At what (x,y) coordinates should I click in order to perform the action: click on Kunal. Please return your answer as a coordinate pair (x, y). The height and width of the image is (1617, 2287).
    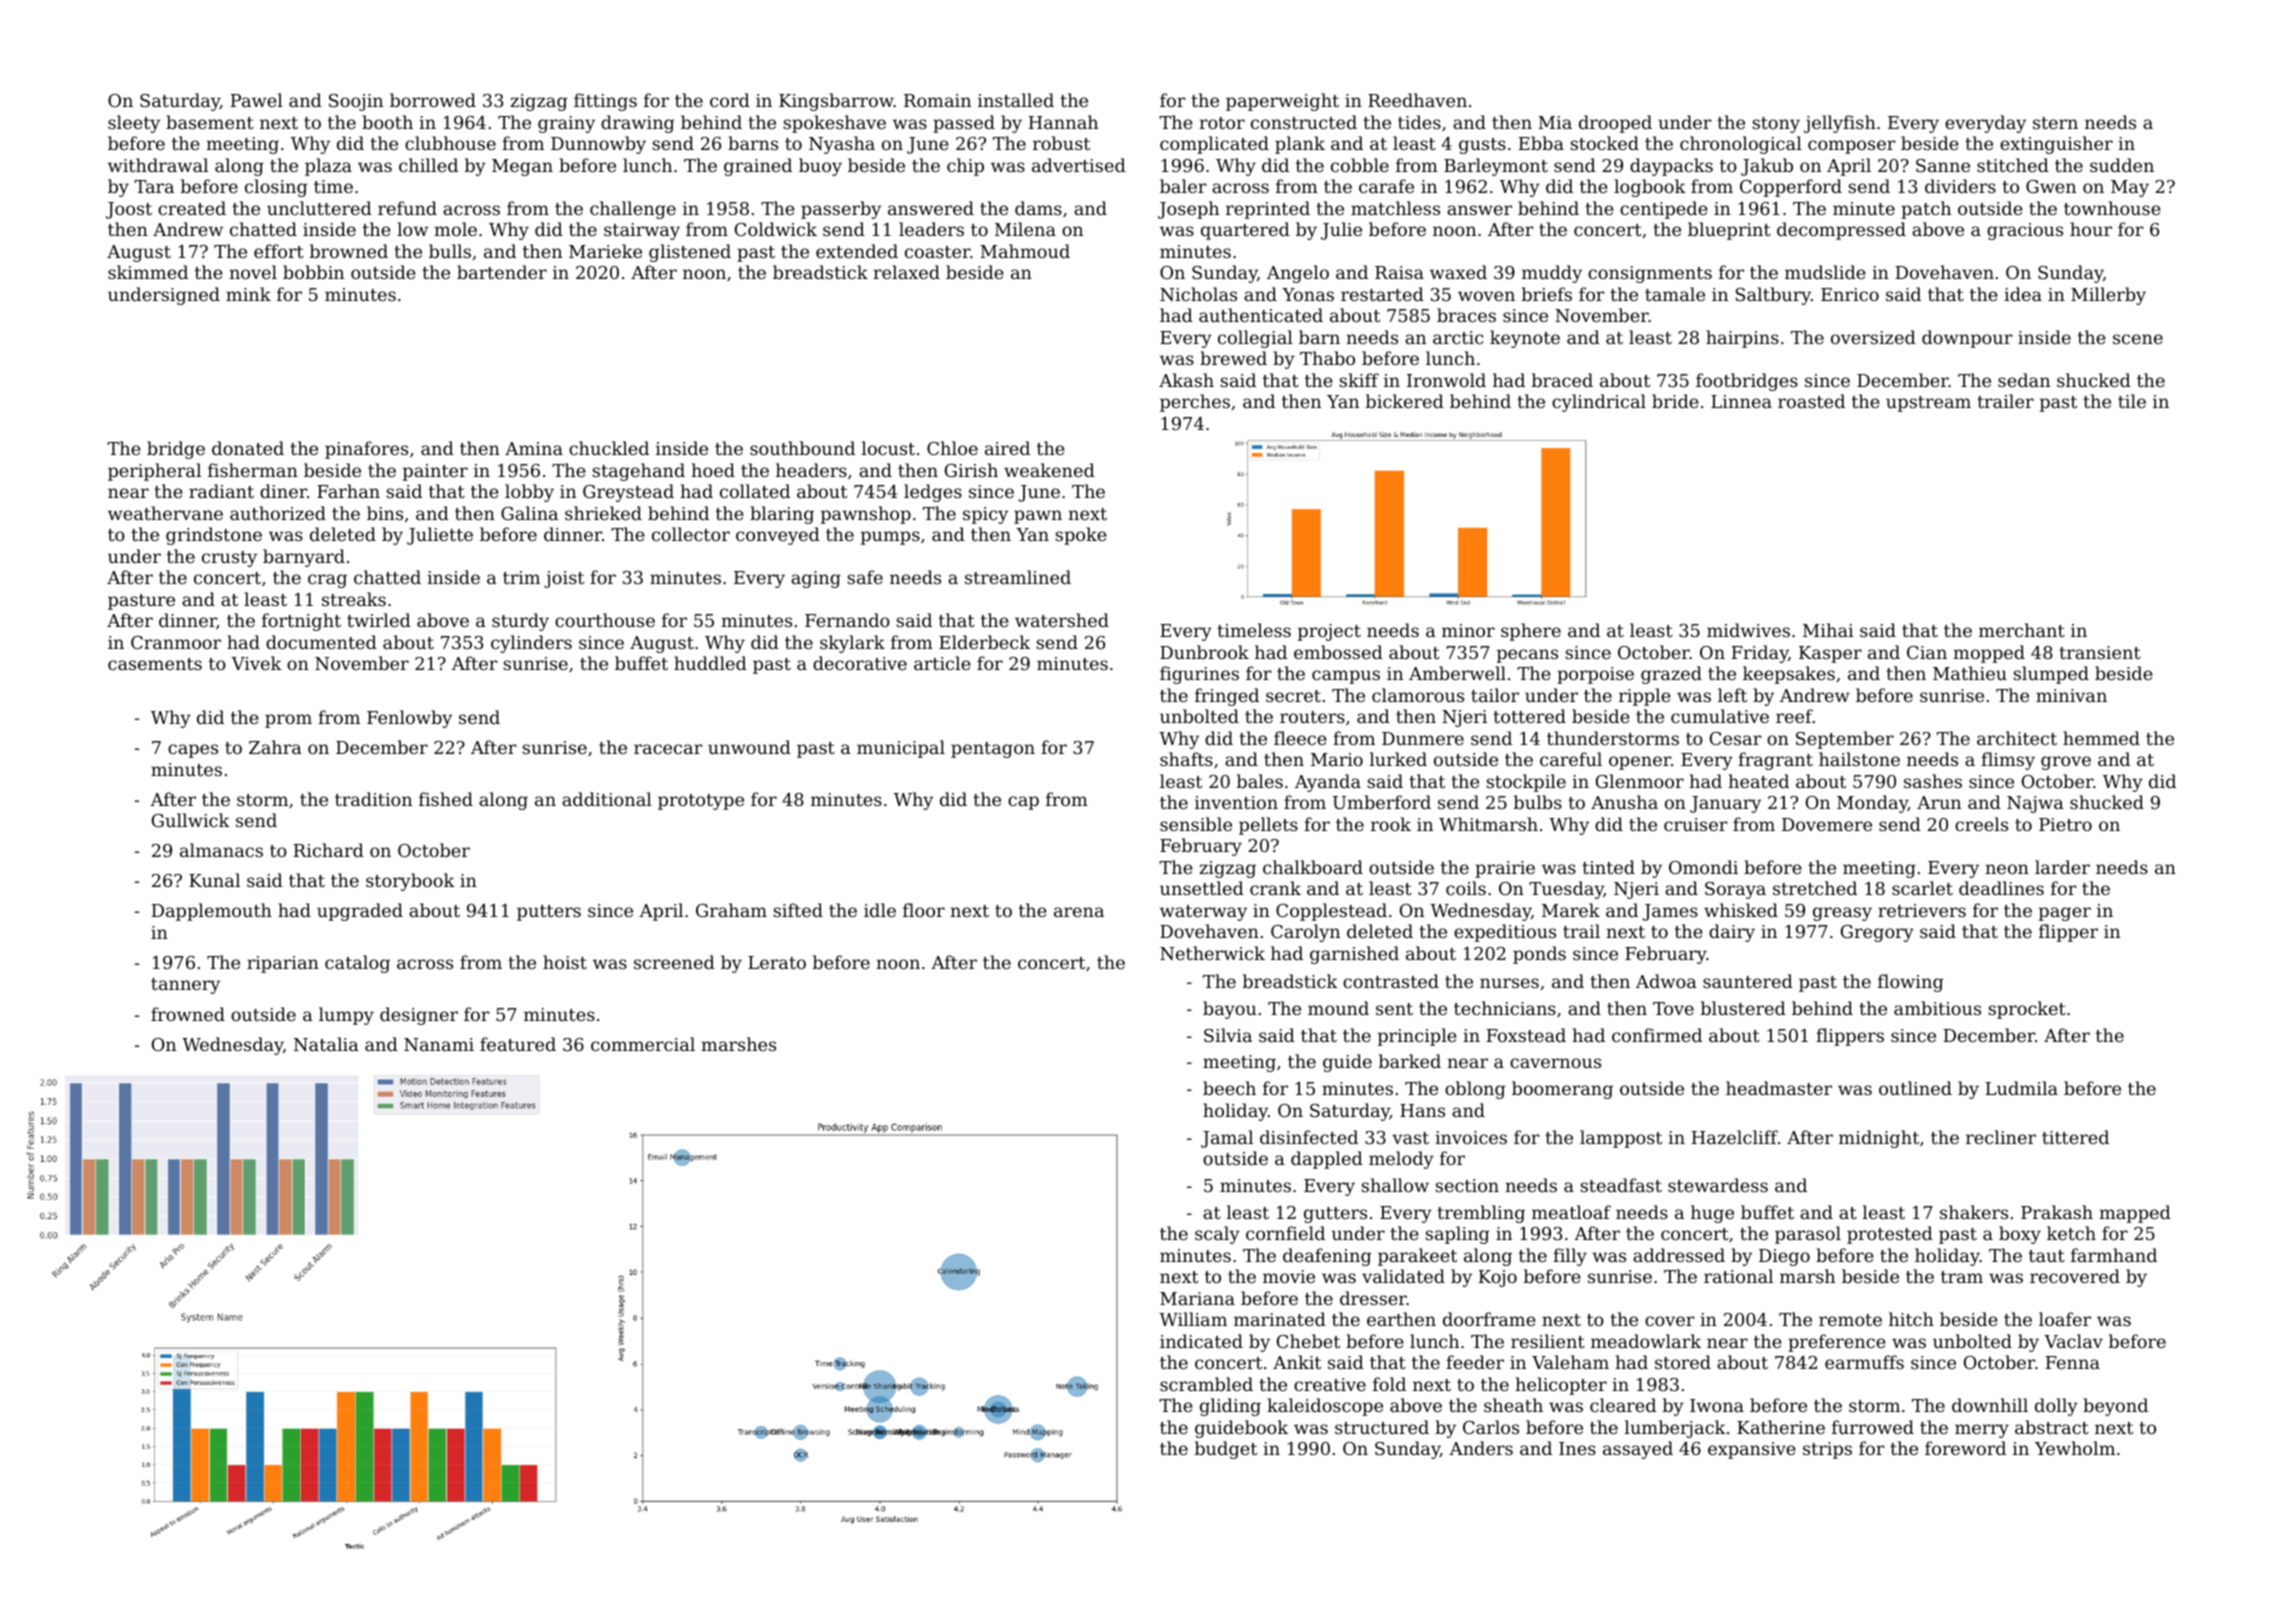
    Looking at the image, I should click on (214, 880).
